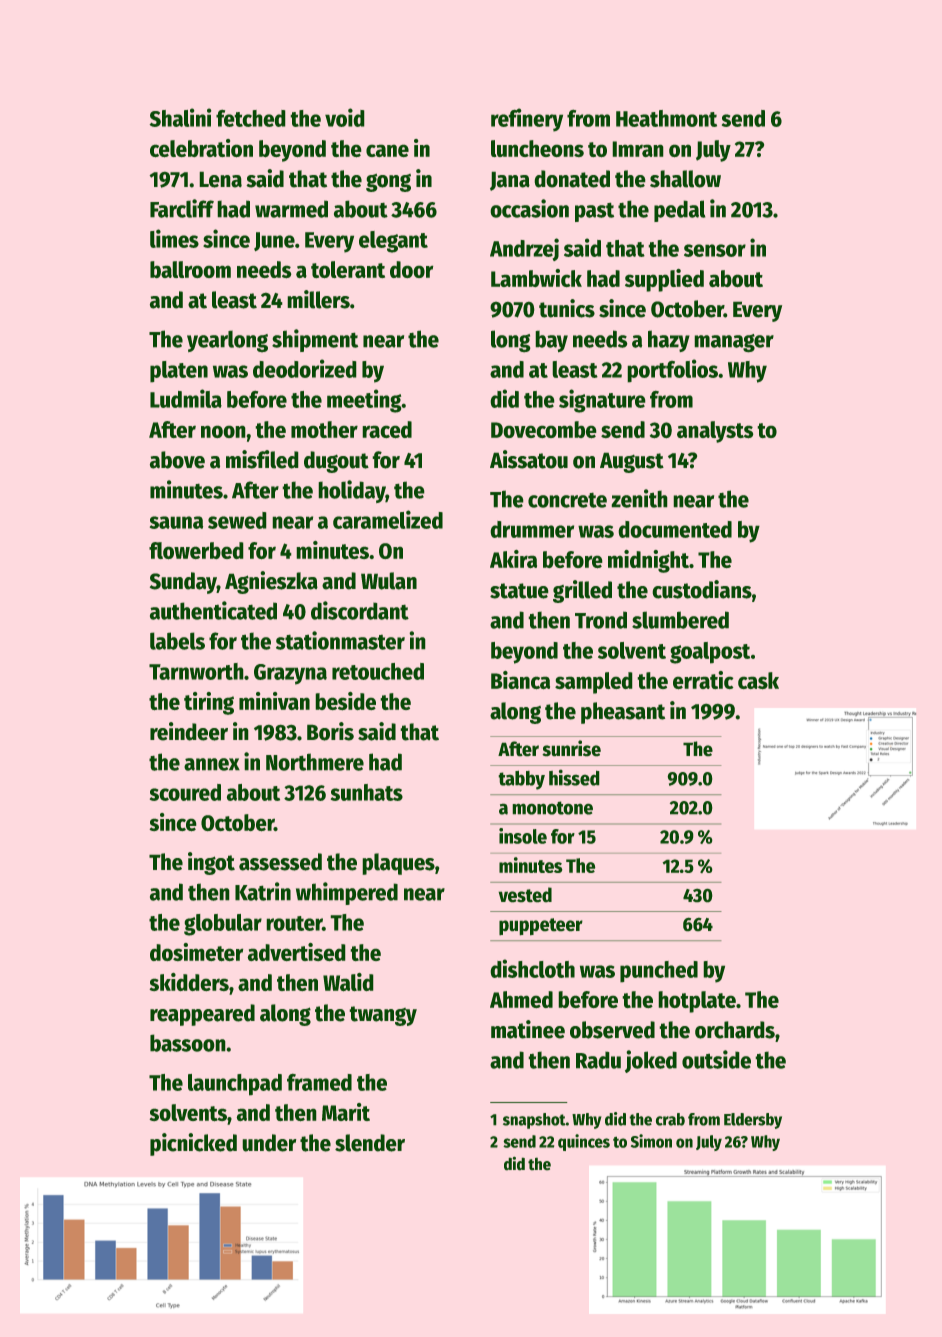 This screenshot has height=1337, width=942. What do you see at coordinates (523, 836) in the screenshot?
I see `insole` at bounding box center [523, 836].
